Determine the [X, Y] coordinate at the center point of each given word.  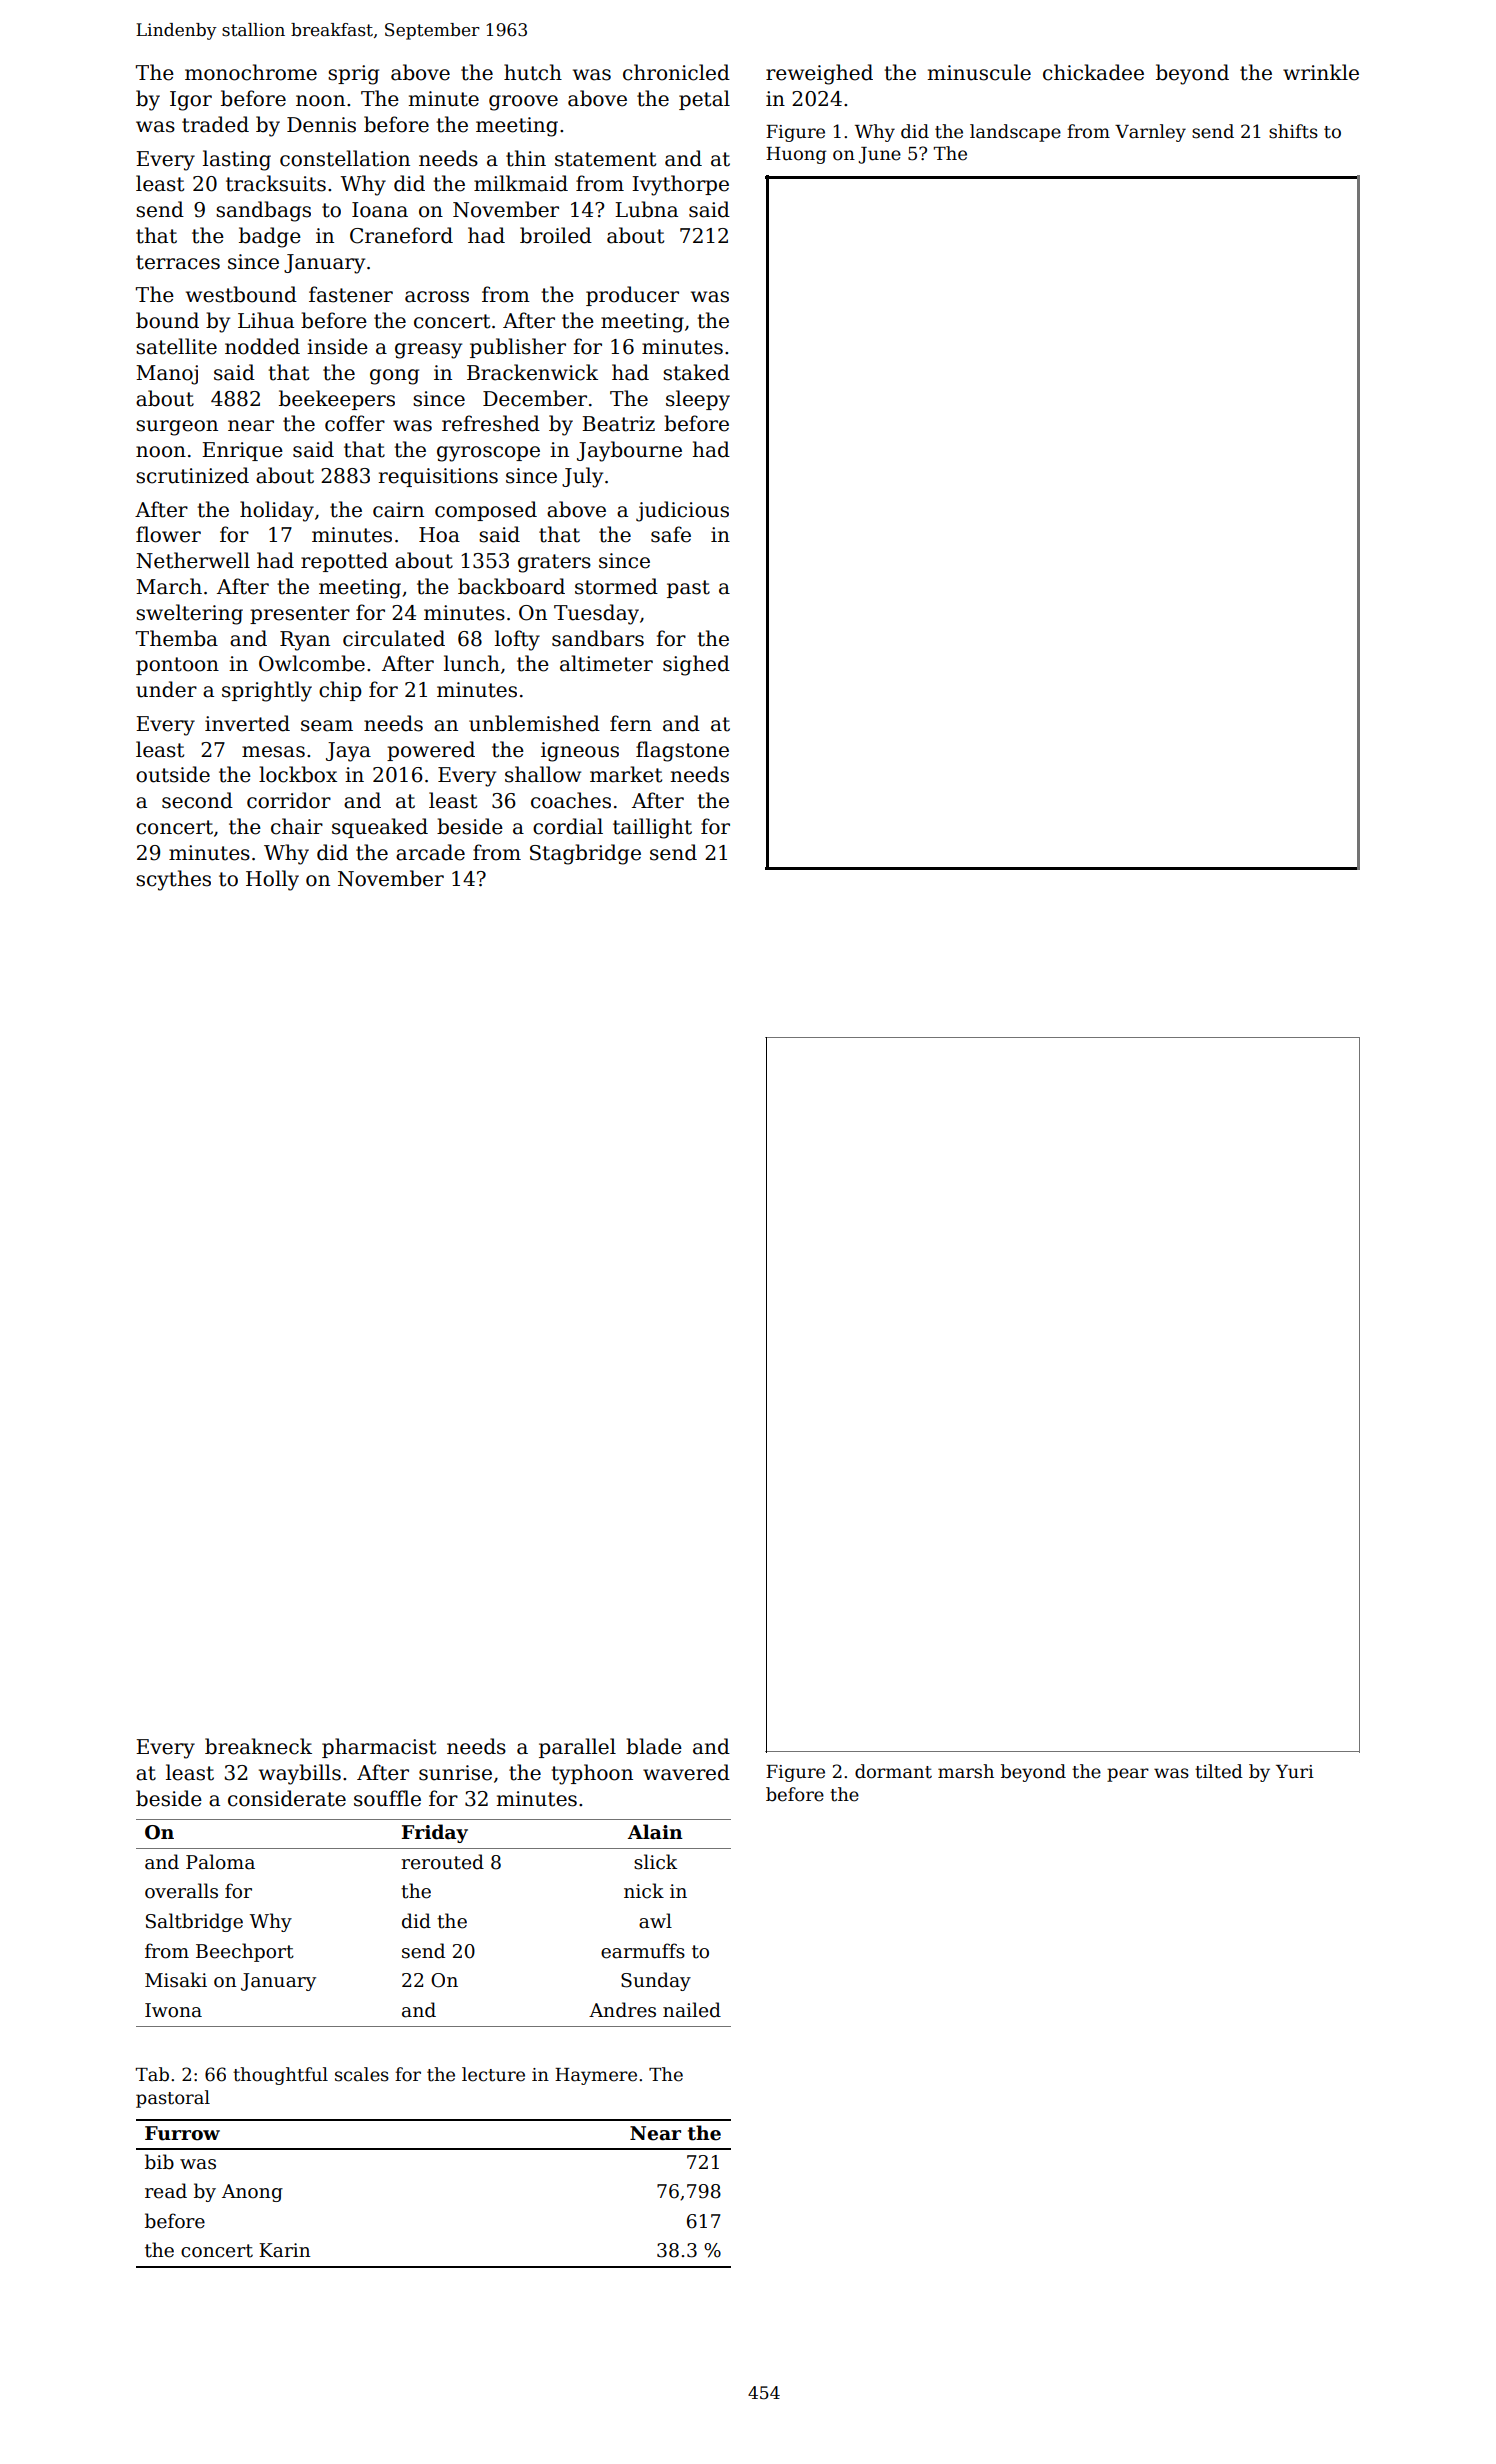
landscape [1015, 133]
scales [362, 2074]
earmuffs [643, 1951]
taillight [652, 828]
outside [173, 774]
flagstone [682, 751]
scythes [173, 880]
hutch [533, 72]
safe [671, 534]
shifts [1293, 131]
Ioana [380, 210]
